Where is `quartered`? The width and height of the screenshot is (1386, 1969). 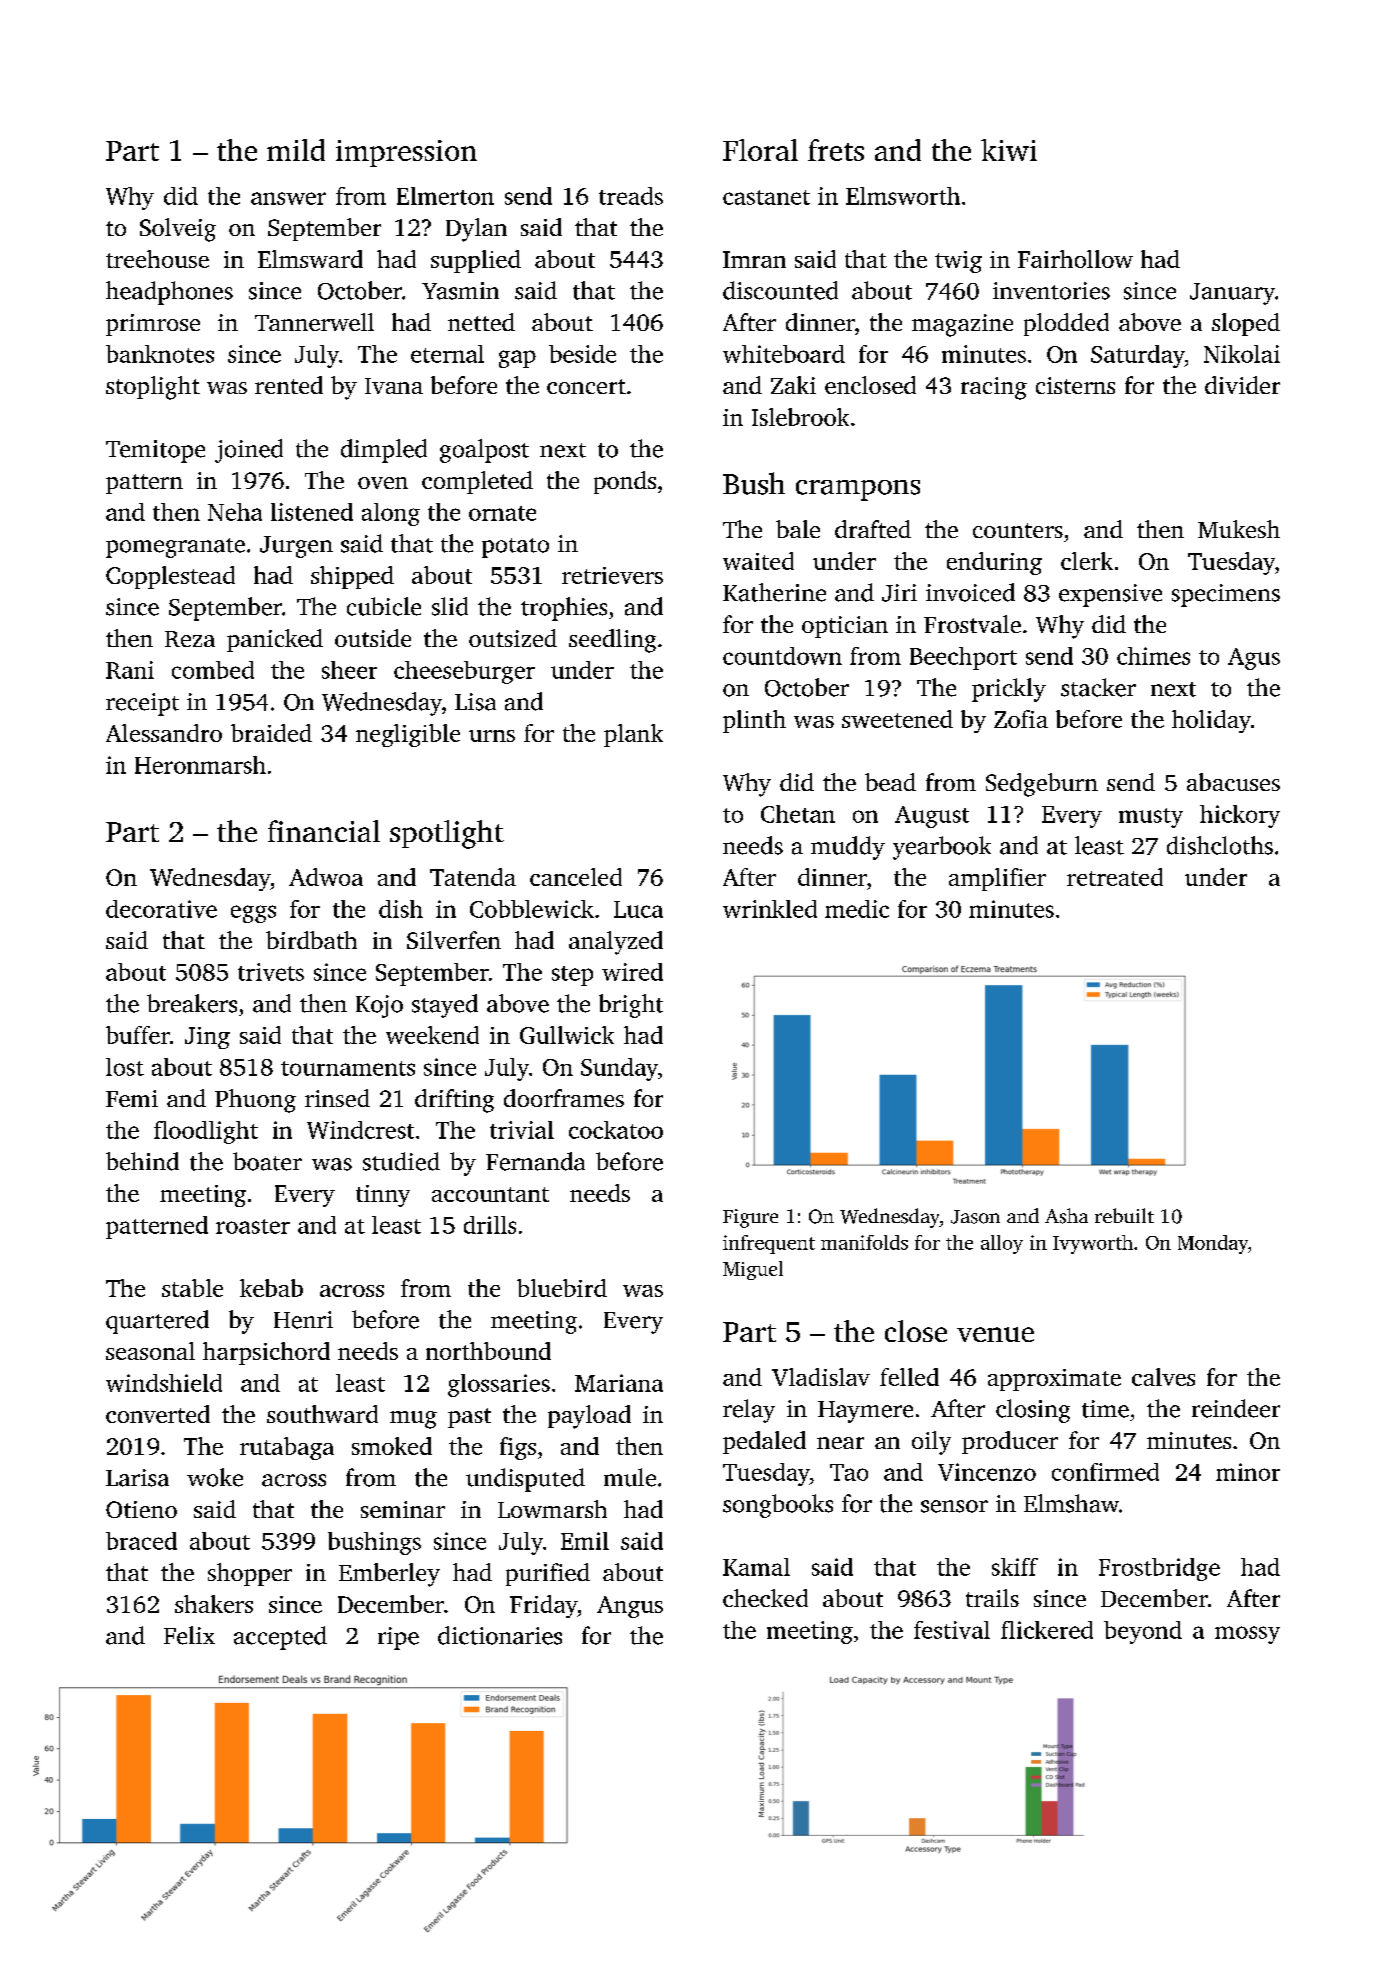
quartered is located at coordinates (157, 1322).
